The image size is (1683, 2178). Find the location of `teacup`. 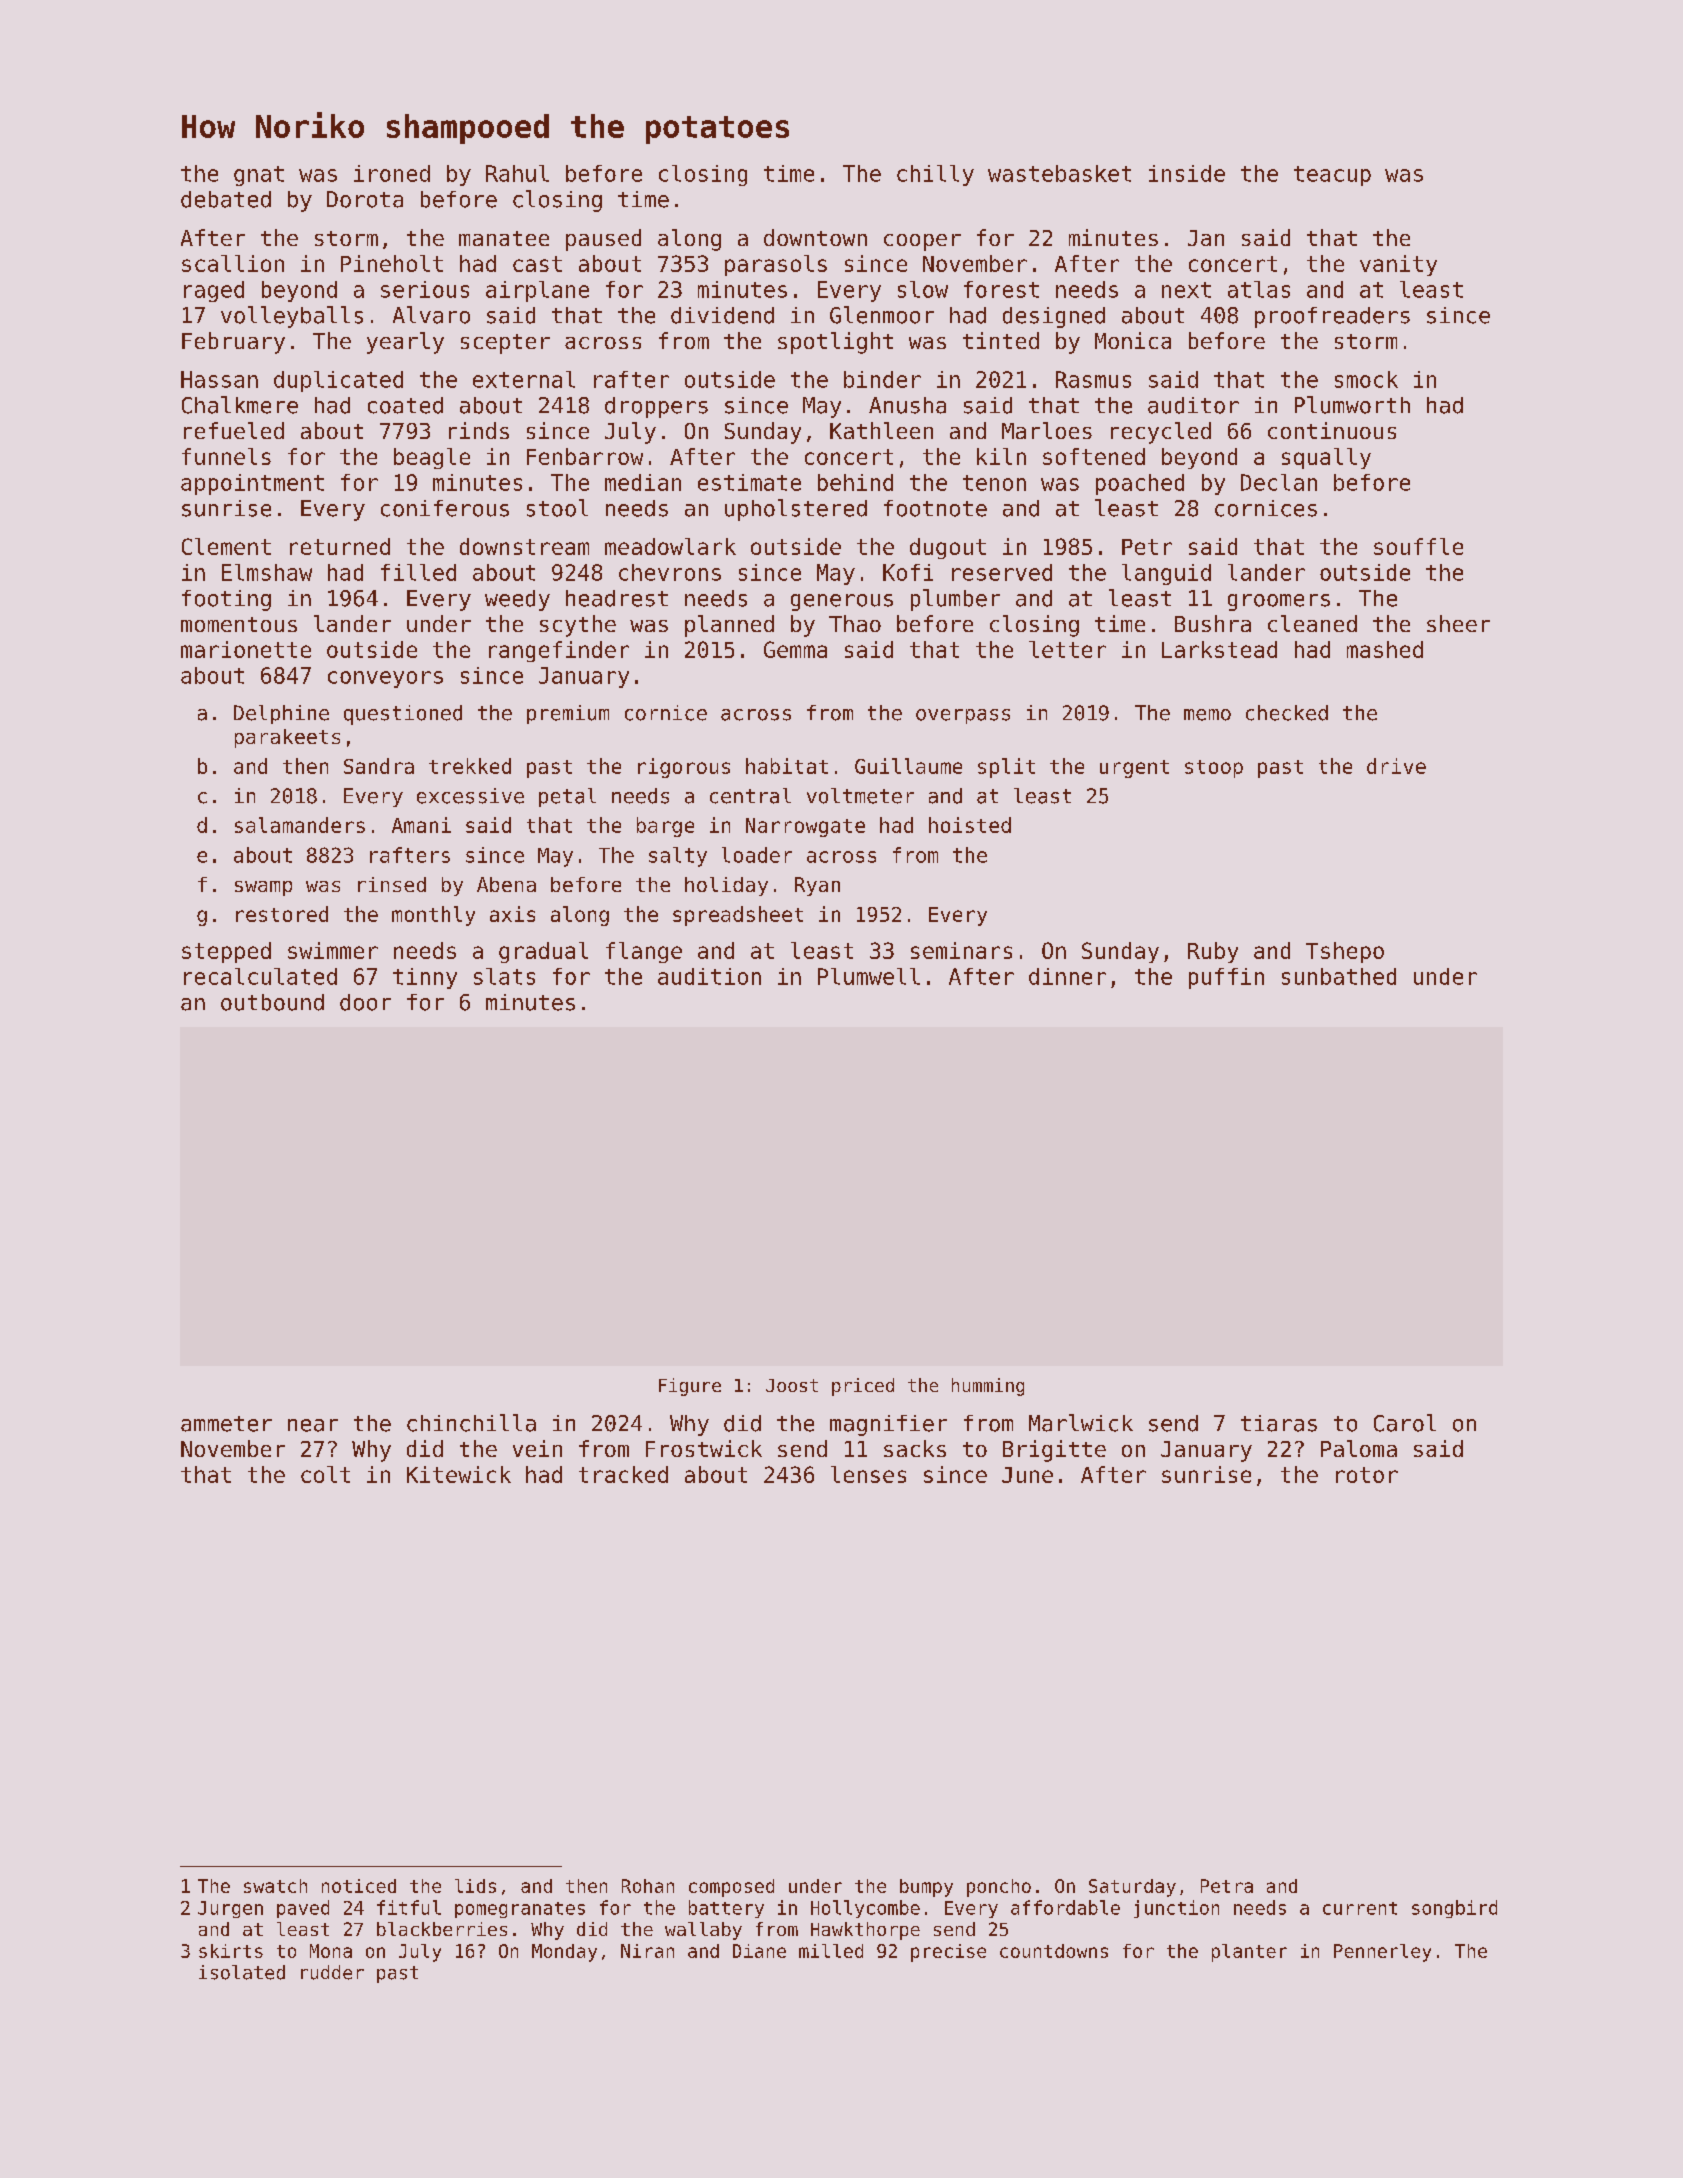

teacup is located at coordinates (1332, 176).
